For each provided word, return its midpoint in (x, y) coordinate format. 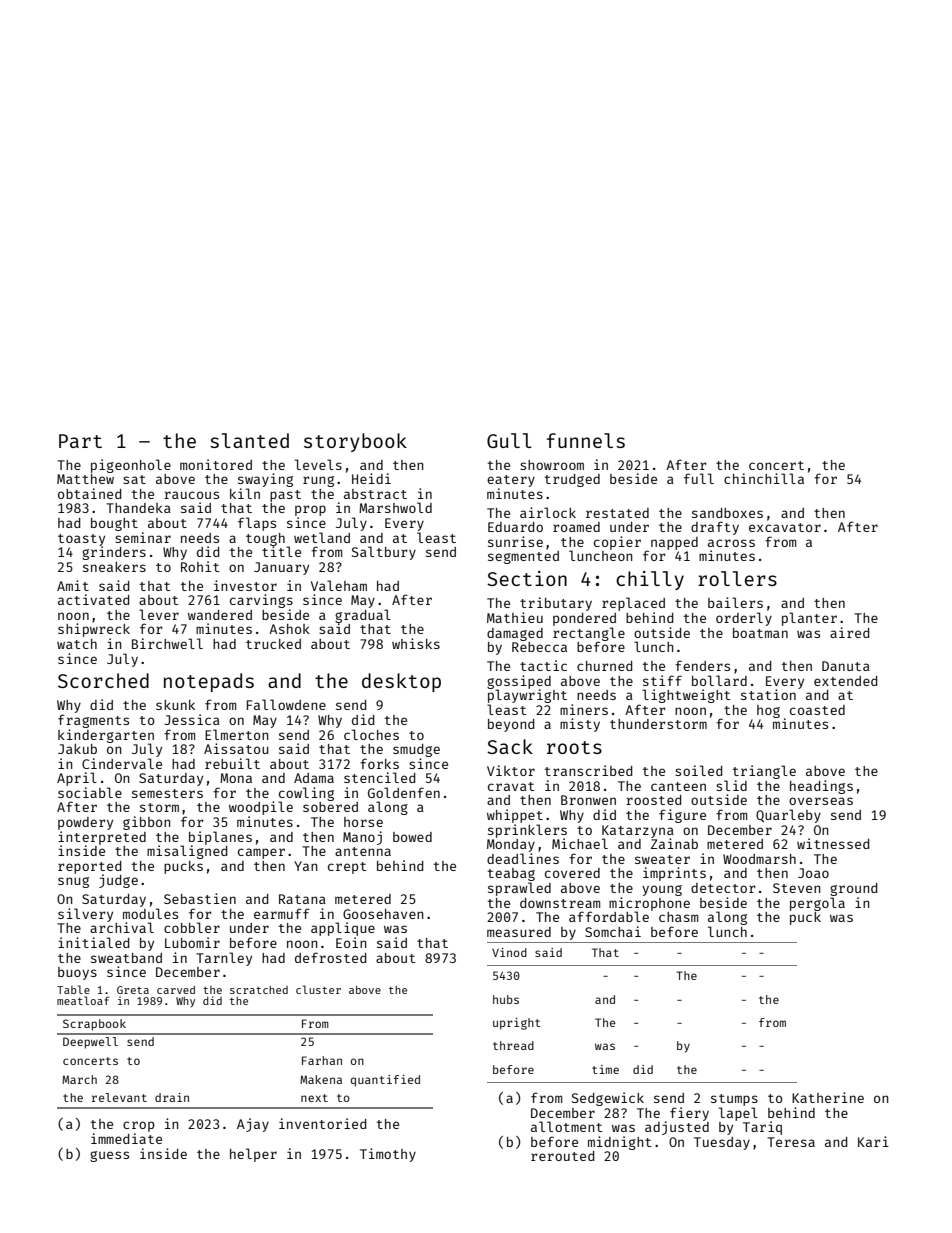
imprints (674, 874)
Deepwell (90, 1043)
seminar (143, 537)
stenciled (379, 777)
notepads (209, 682)
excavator (785, 527)
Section (527, 578)
